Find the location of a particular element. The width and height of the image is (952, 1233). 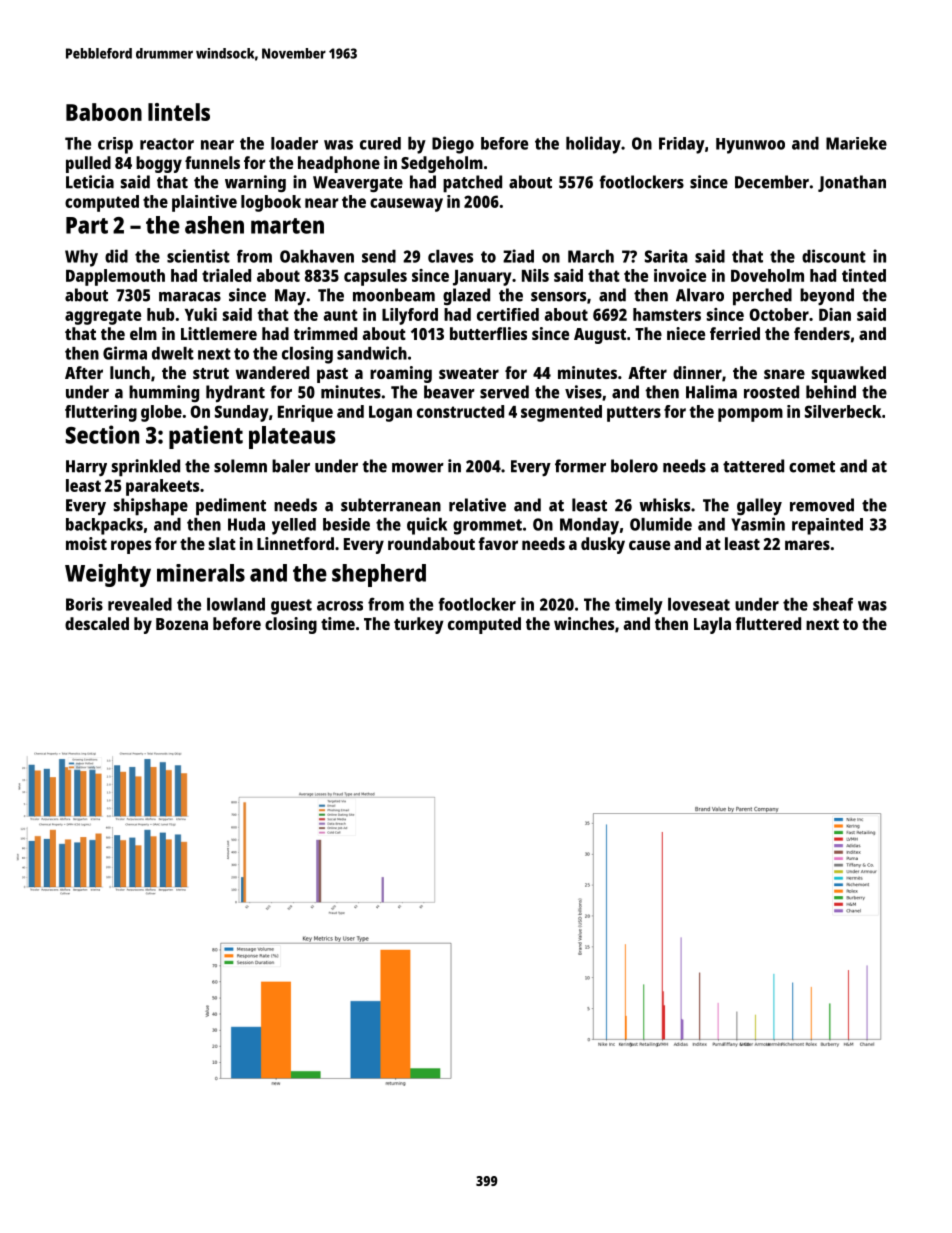

lintels is located at coordinates (179, 112).
